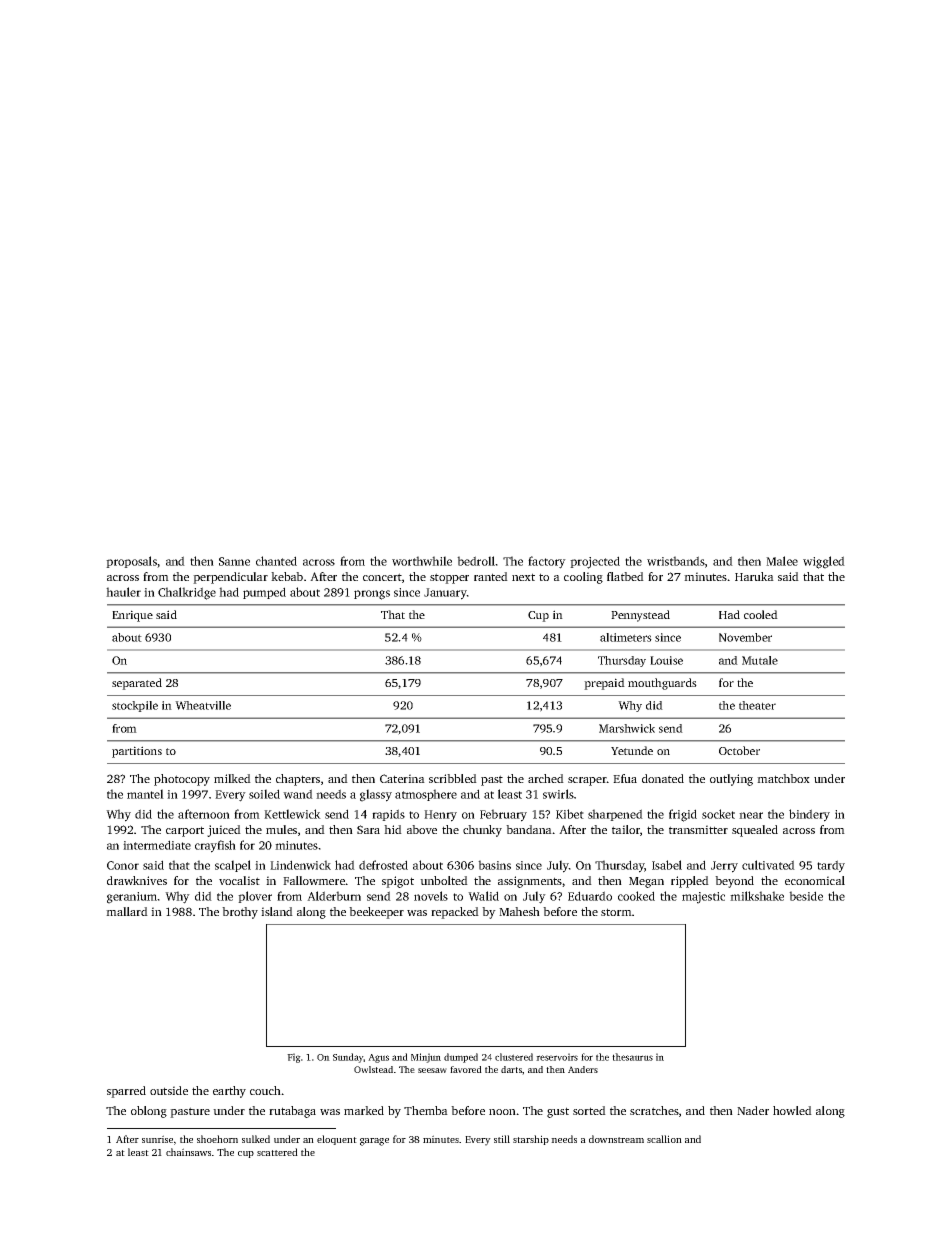  I want to click on prongs, so click(372, 595).
